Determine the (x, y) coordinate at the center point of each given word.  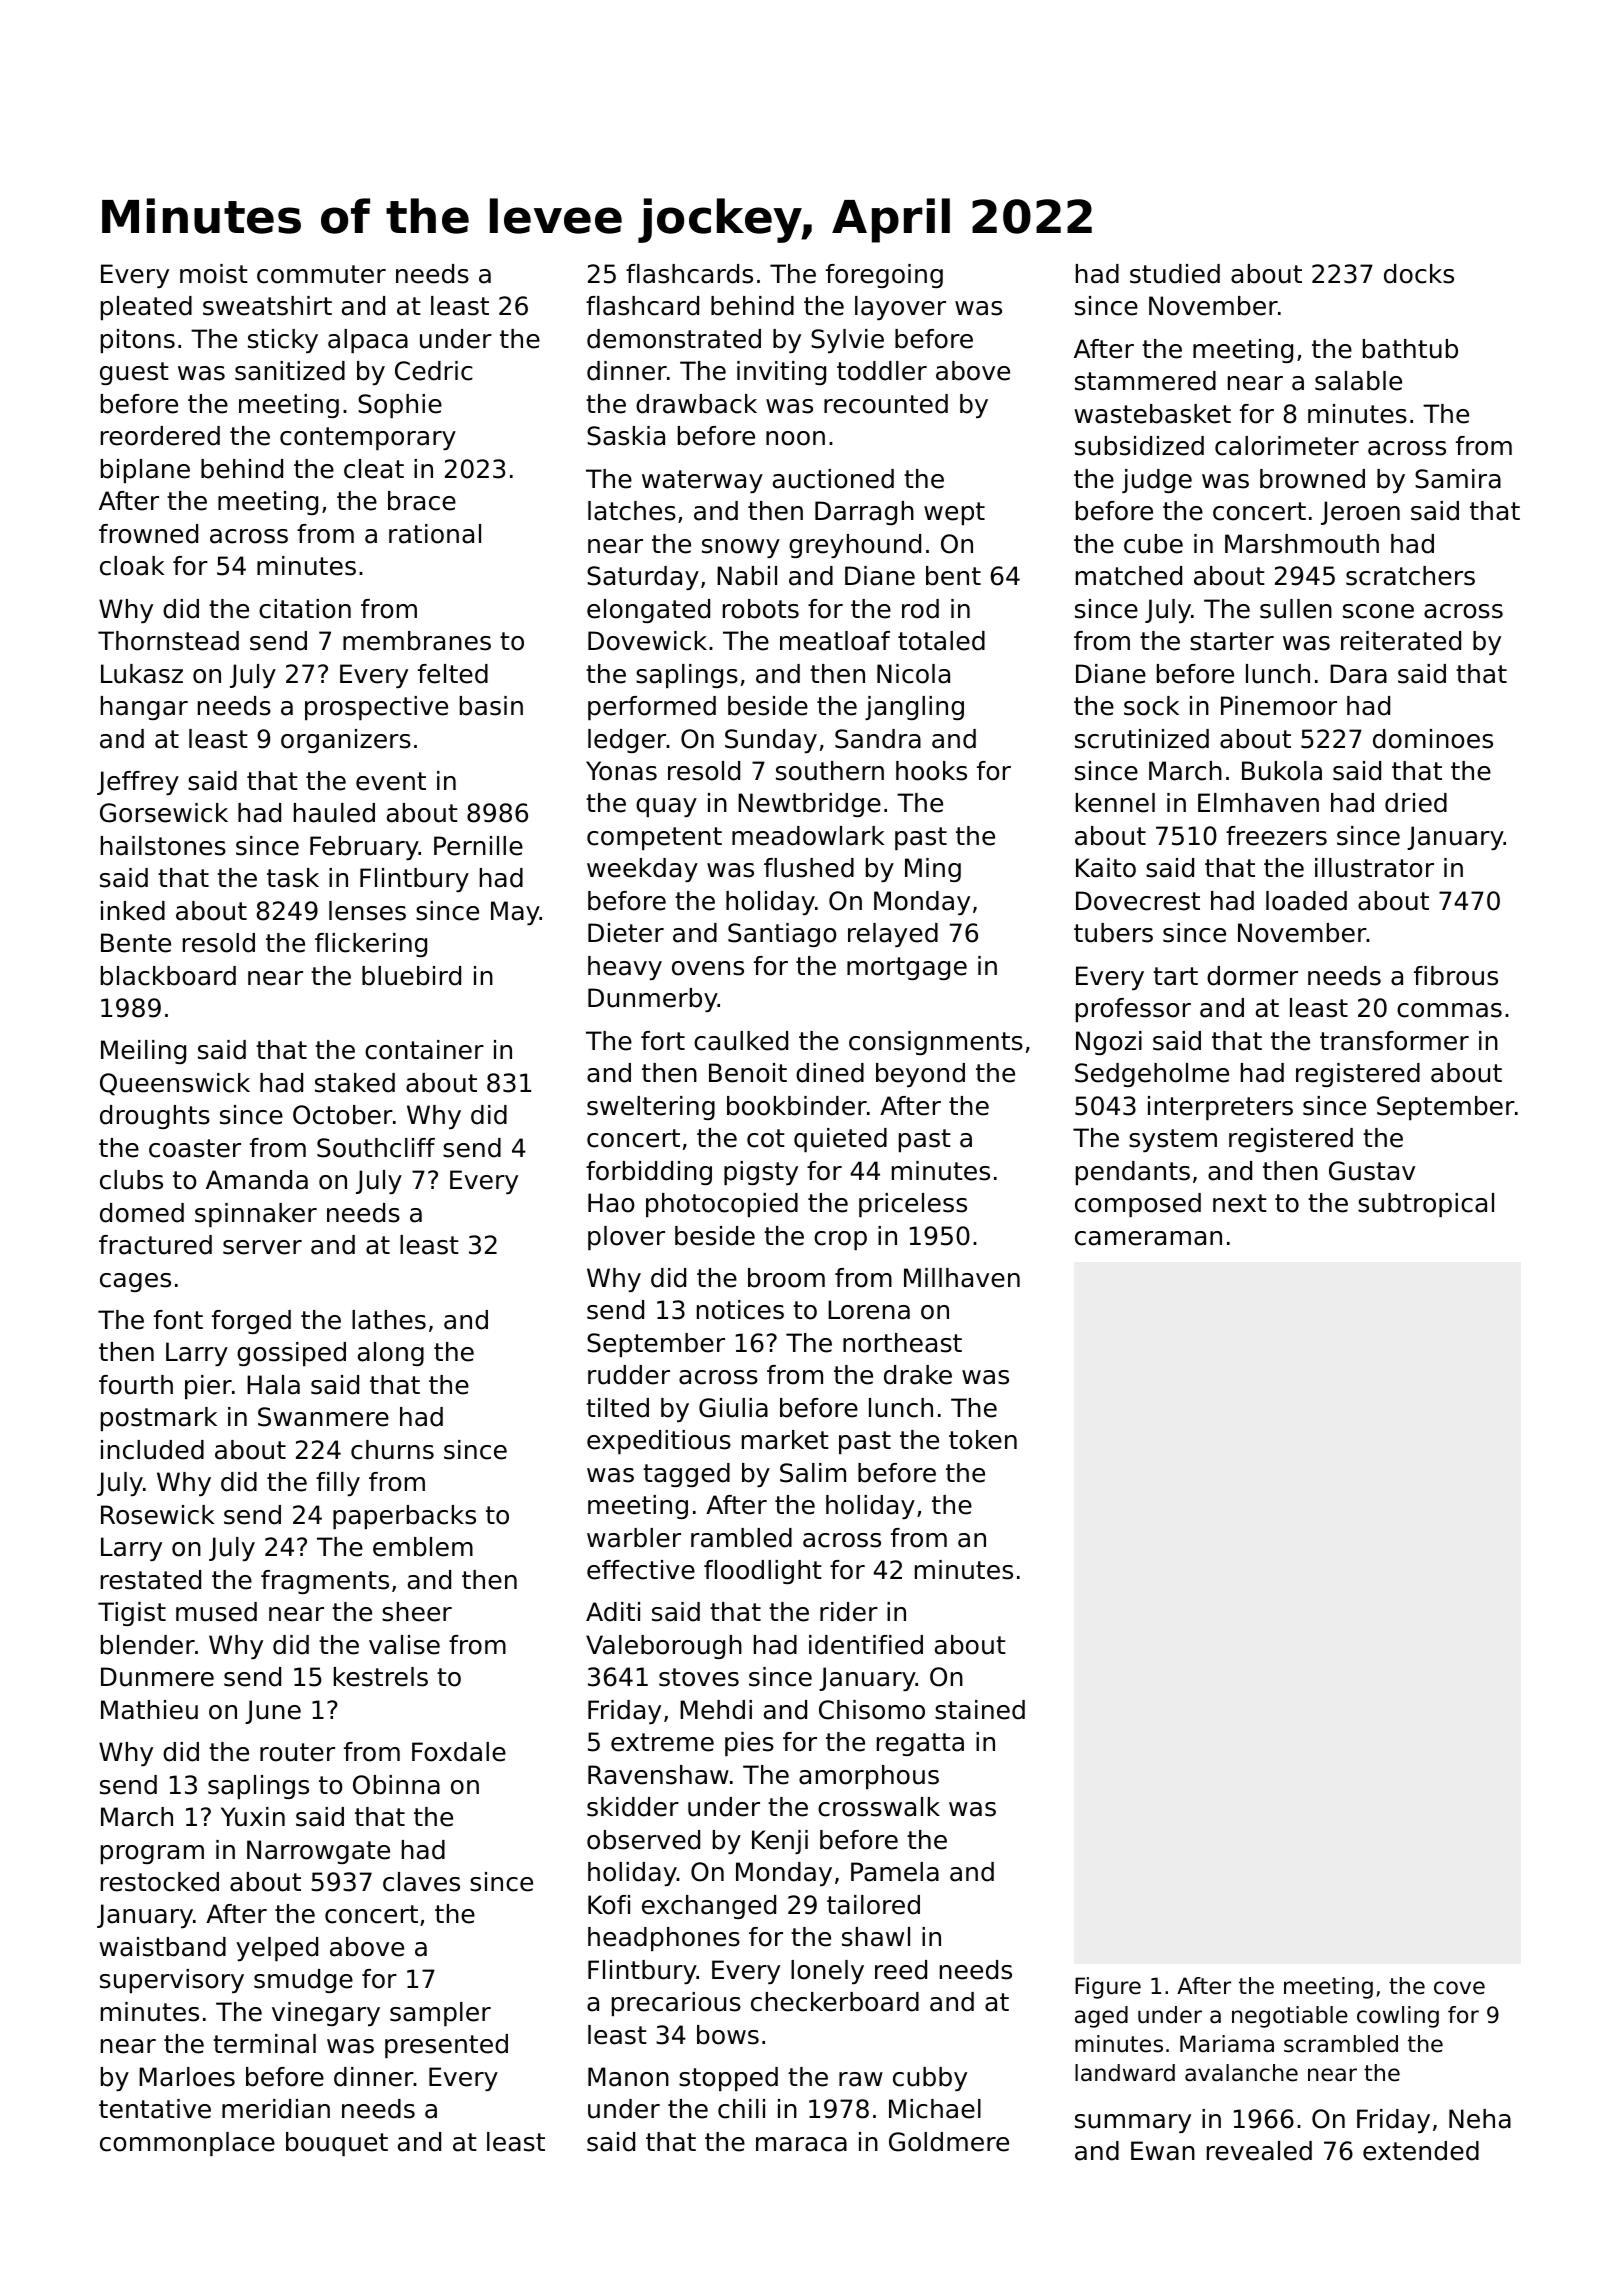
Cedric (434, 371)
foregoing (884, 276)
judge (1157, 481)
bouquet (337, 2144)
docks (1419, 274)
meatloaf (835, 641)
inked (133, 911)
